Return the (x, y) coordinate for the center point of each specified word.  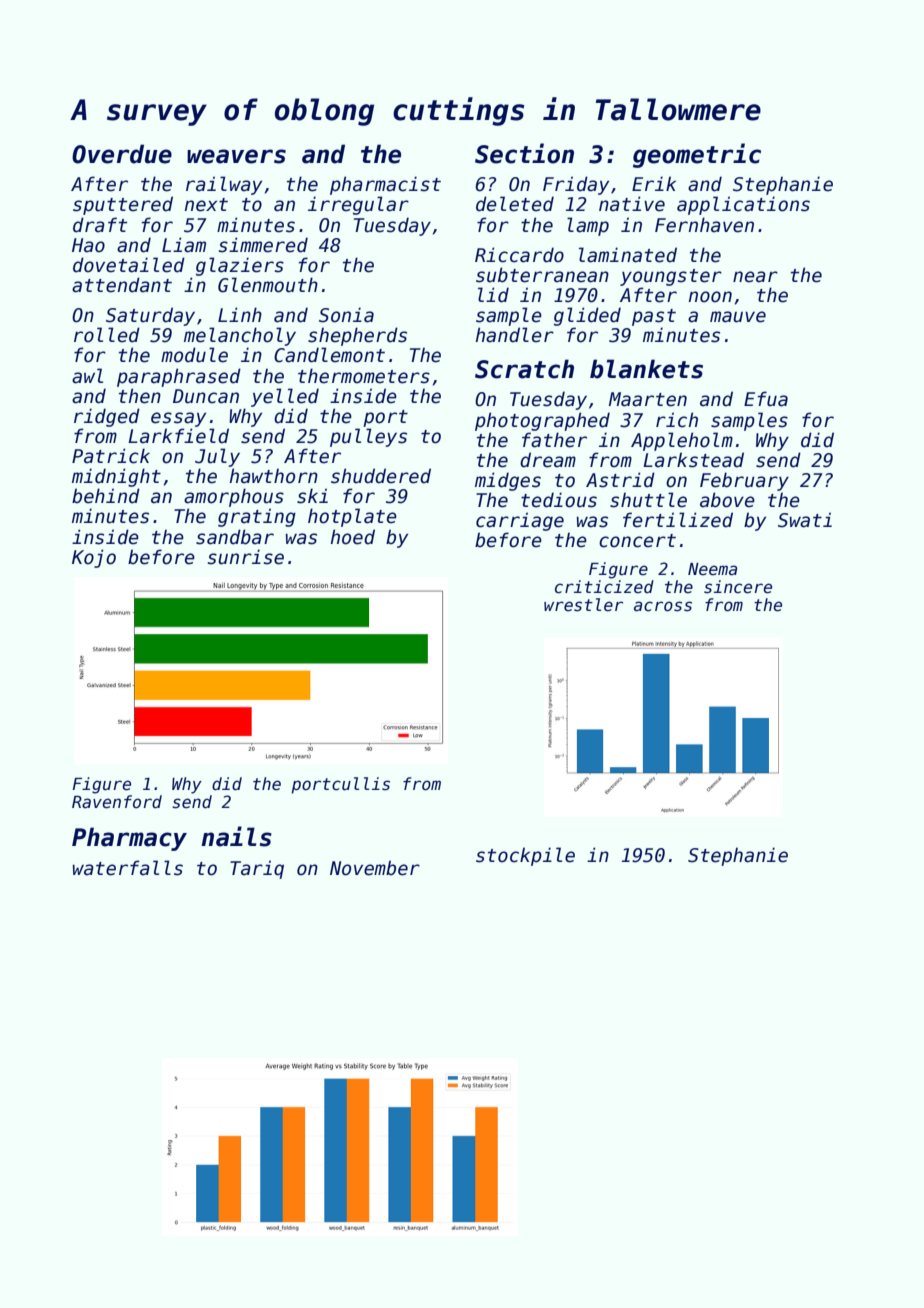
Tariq (257, 869)
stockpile (525, 856)
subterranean (542, 275)
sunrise (246, 557)
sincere (738, 587)
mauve (738, 317)
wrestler (583, 605)
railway (224, 185)
